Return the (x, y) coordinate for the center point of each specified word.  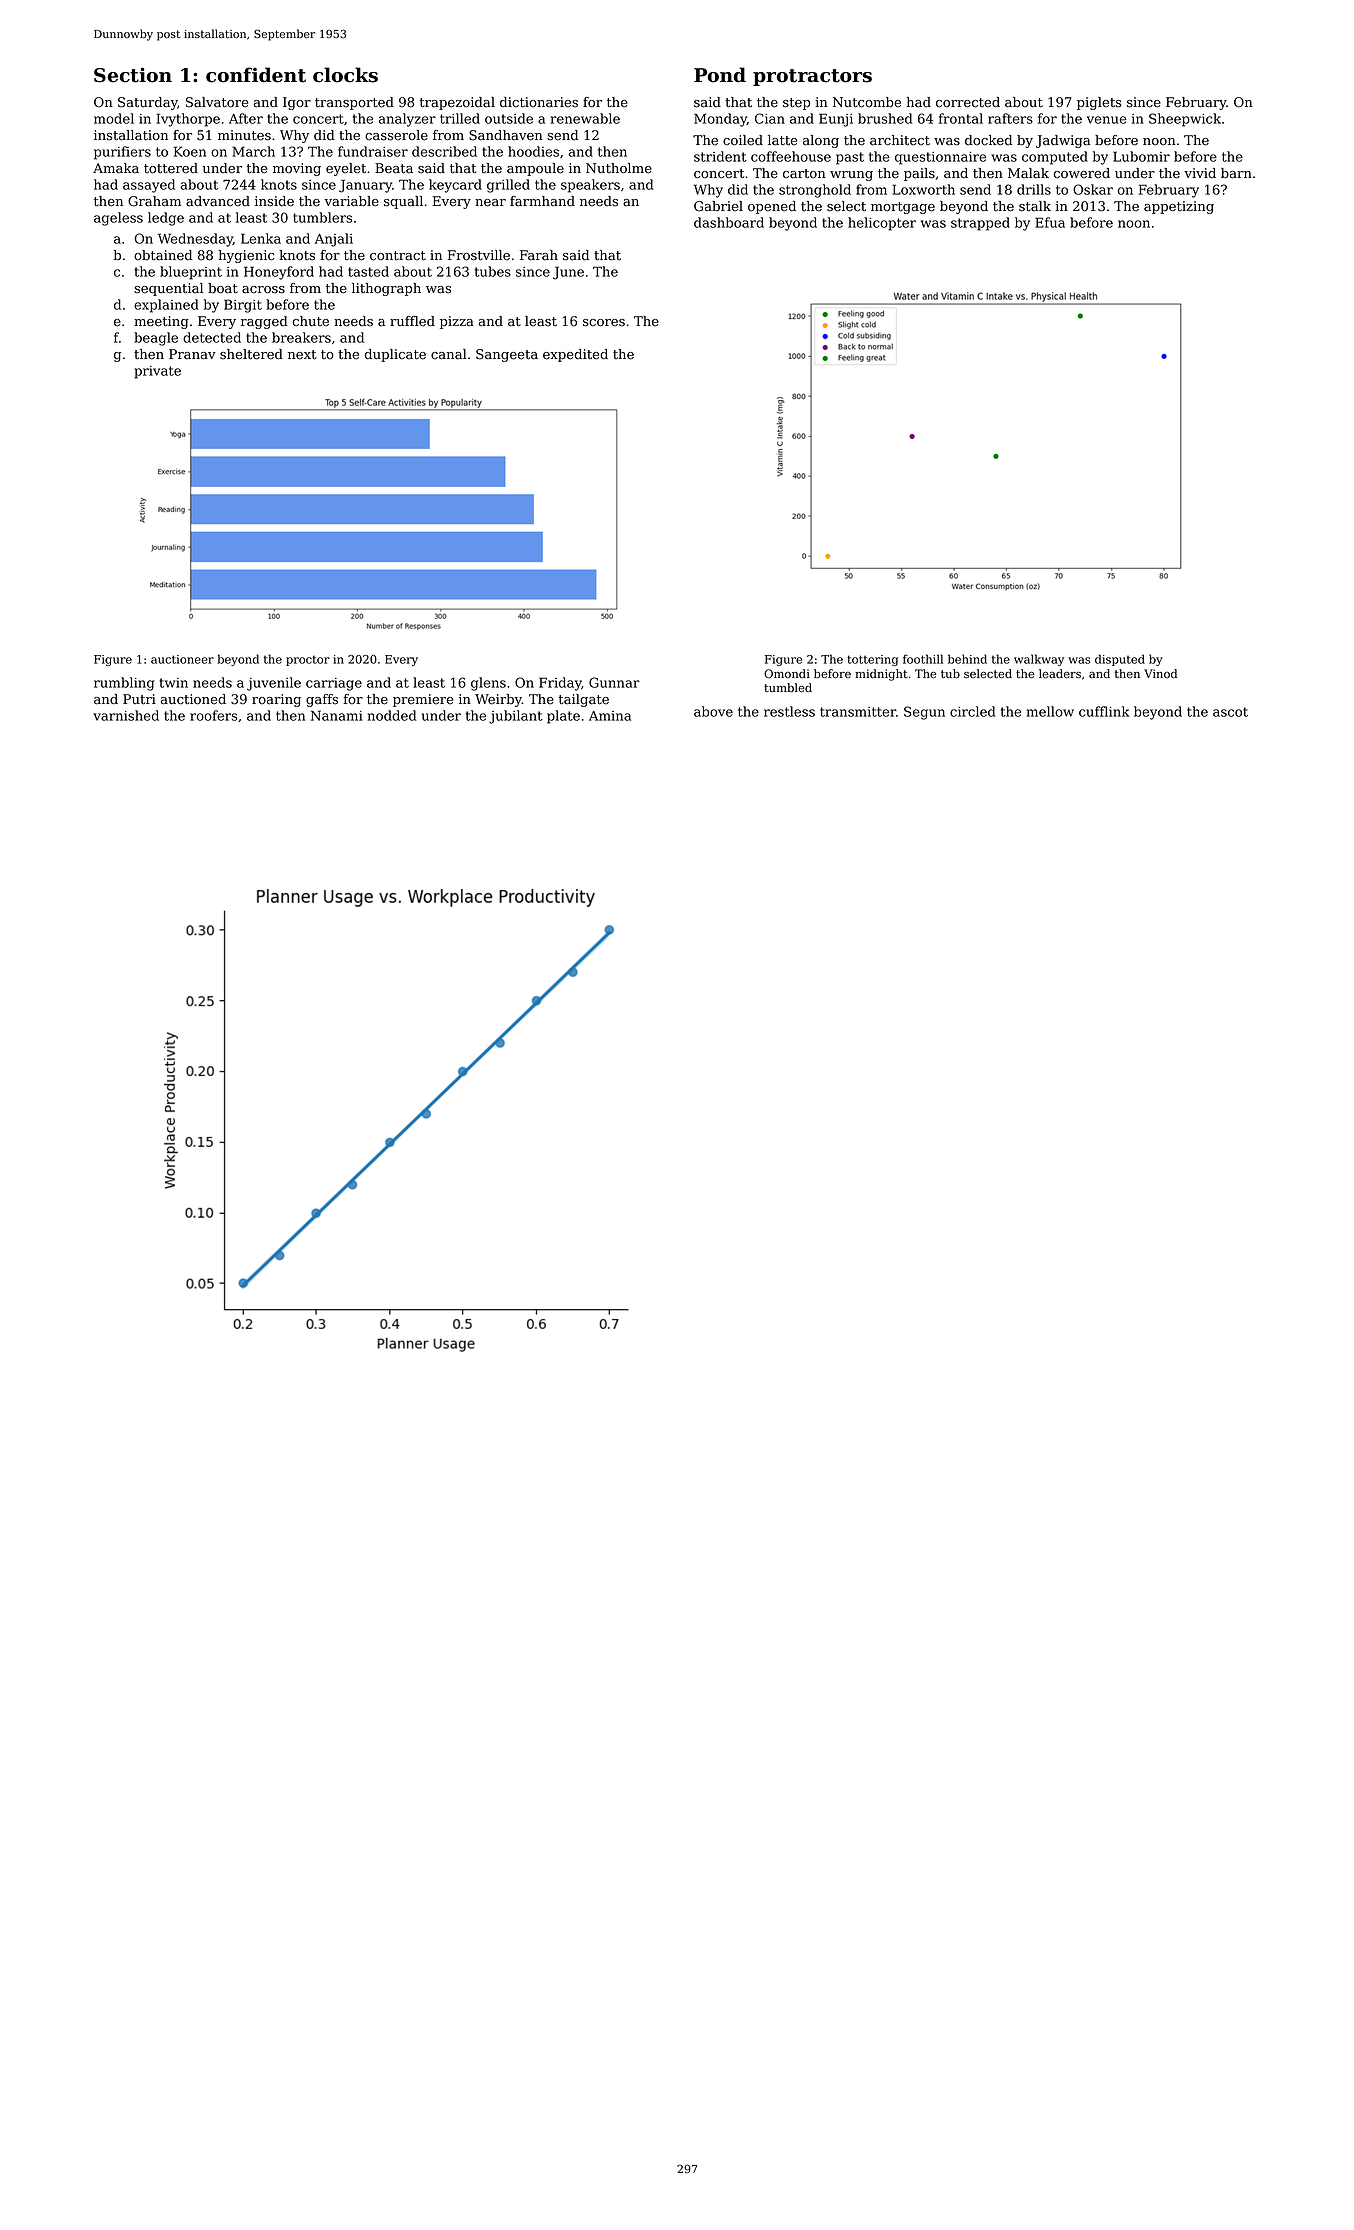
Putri (139, 699)
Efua (1050, 222)
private (157, 372)
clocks (345, 75)
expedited (575, 355)
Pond (720, 75)
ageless (118, 219)
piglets (1099, 103)
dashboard (729, 222)
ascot (1230, 712)
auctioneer (182, 659)
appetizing (1179, 207)
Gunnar (614, 682)
